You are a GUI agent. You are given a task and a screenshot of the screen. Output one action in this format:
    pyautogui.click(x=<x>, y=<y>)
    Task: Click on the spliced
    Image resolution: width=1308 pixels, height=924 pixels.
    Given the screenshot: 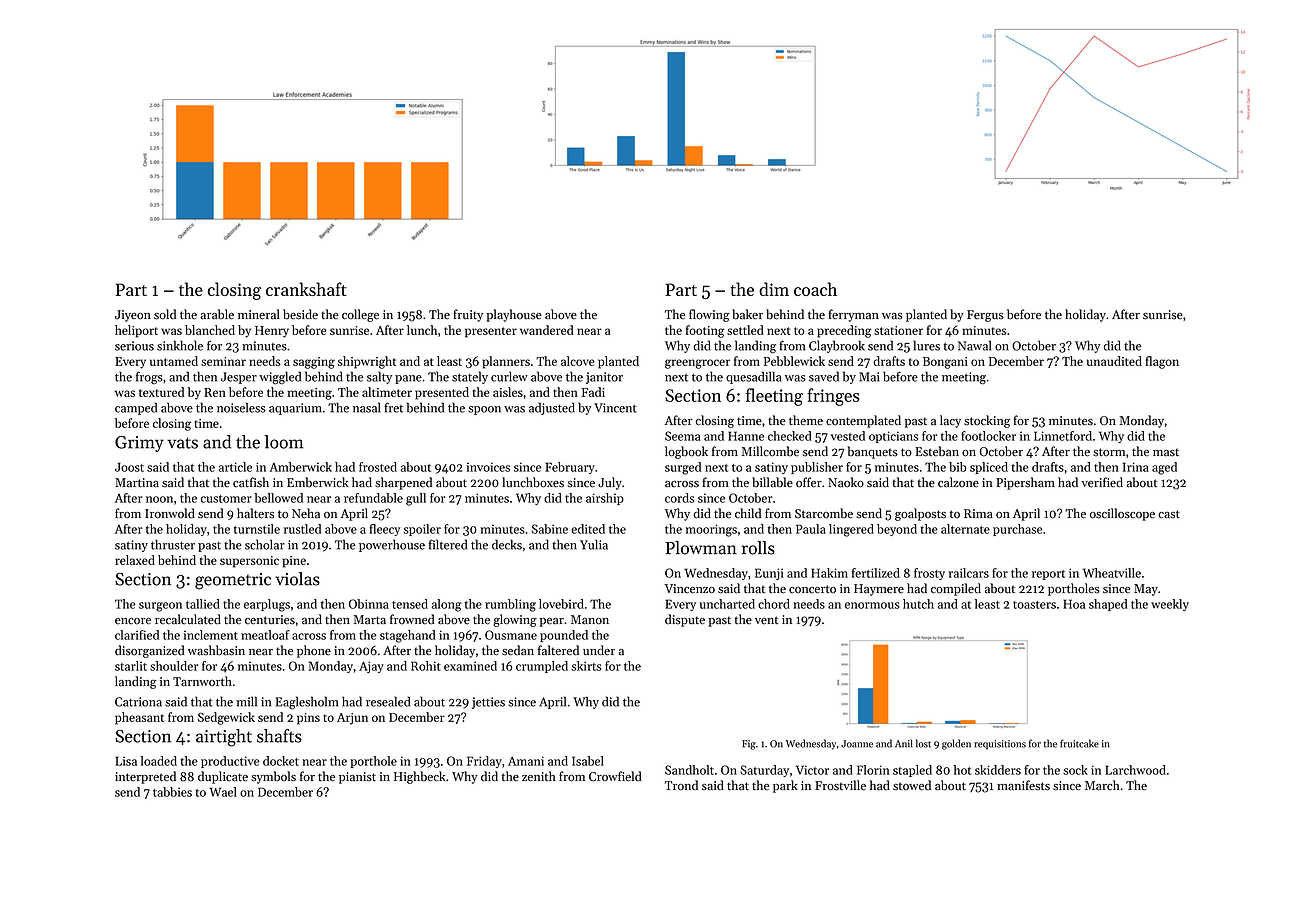 What is the action you would take?
    pyautogui.click(x=989, y=468)
